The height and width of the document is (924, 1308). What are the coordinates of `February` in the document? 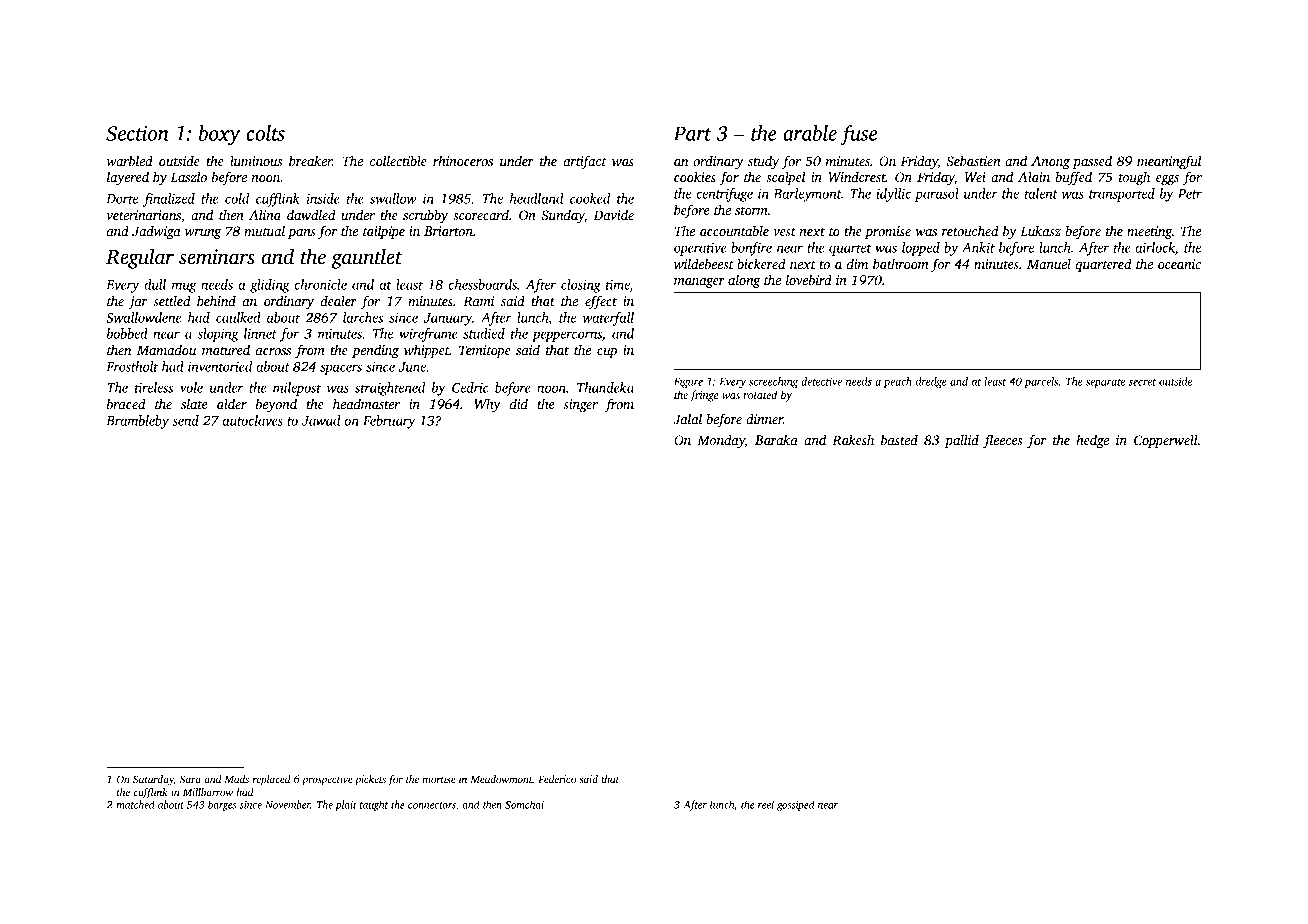 It's located at (389, 422).
